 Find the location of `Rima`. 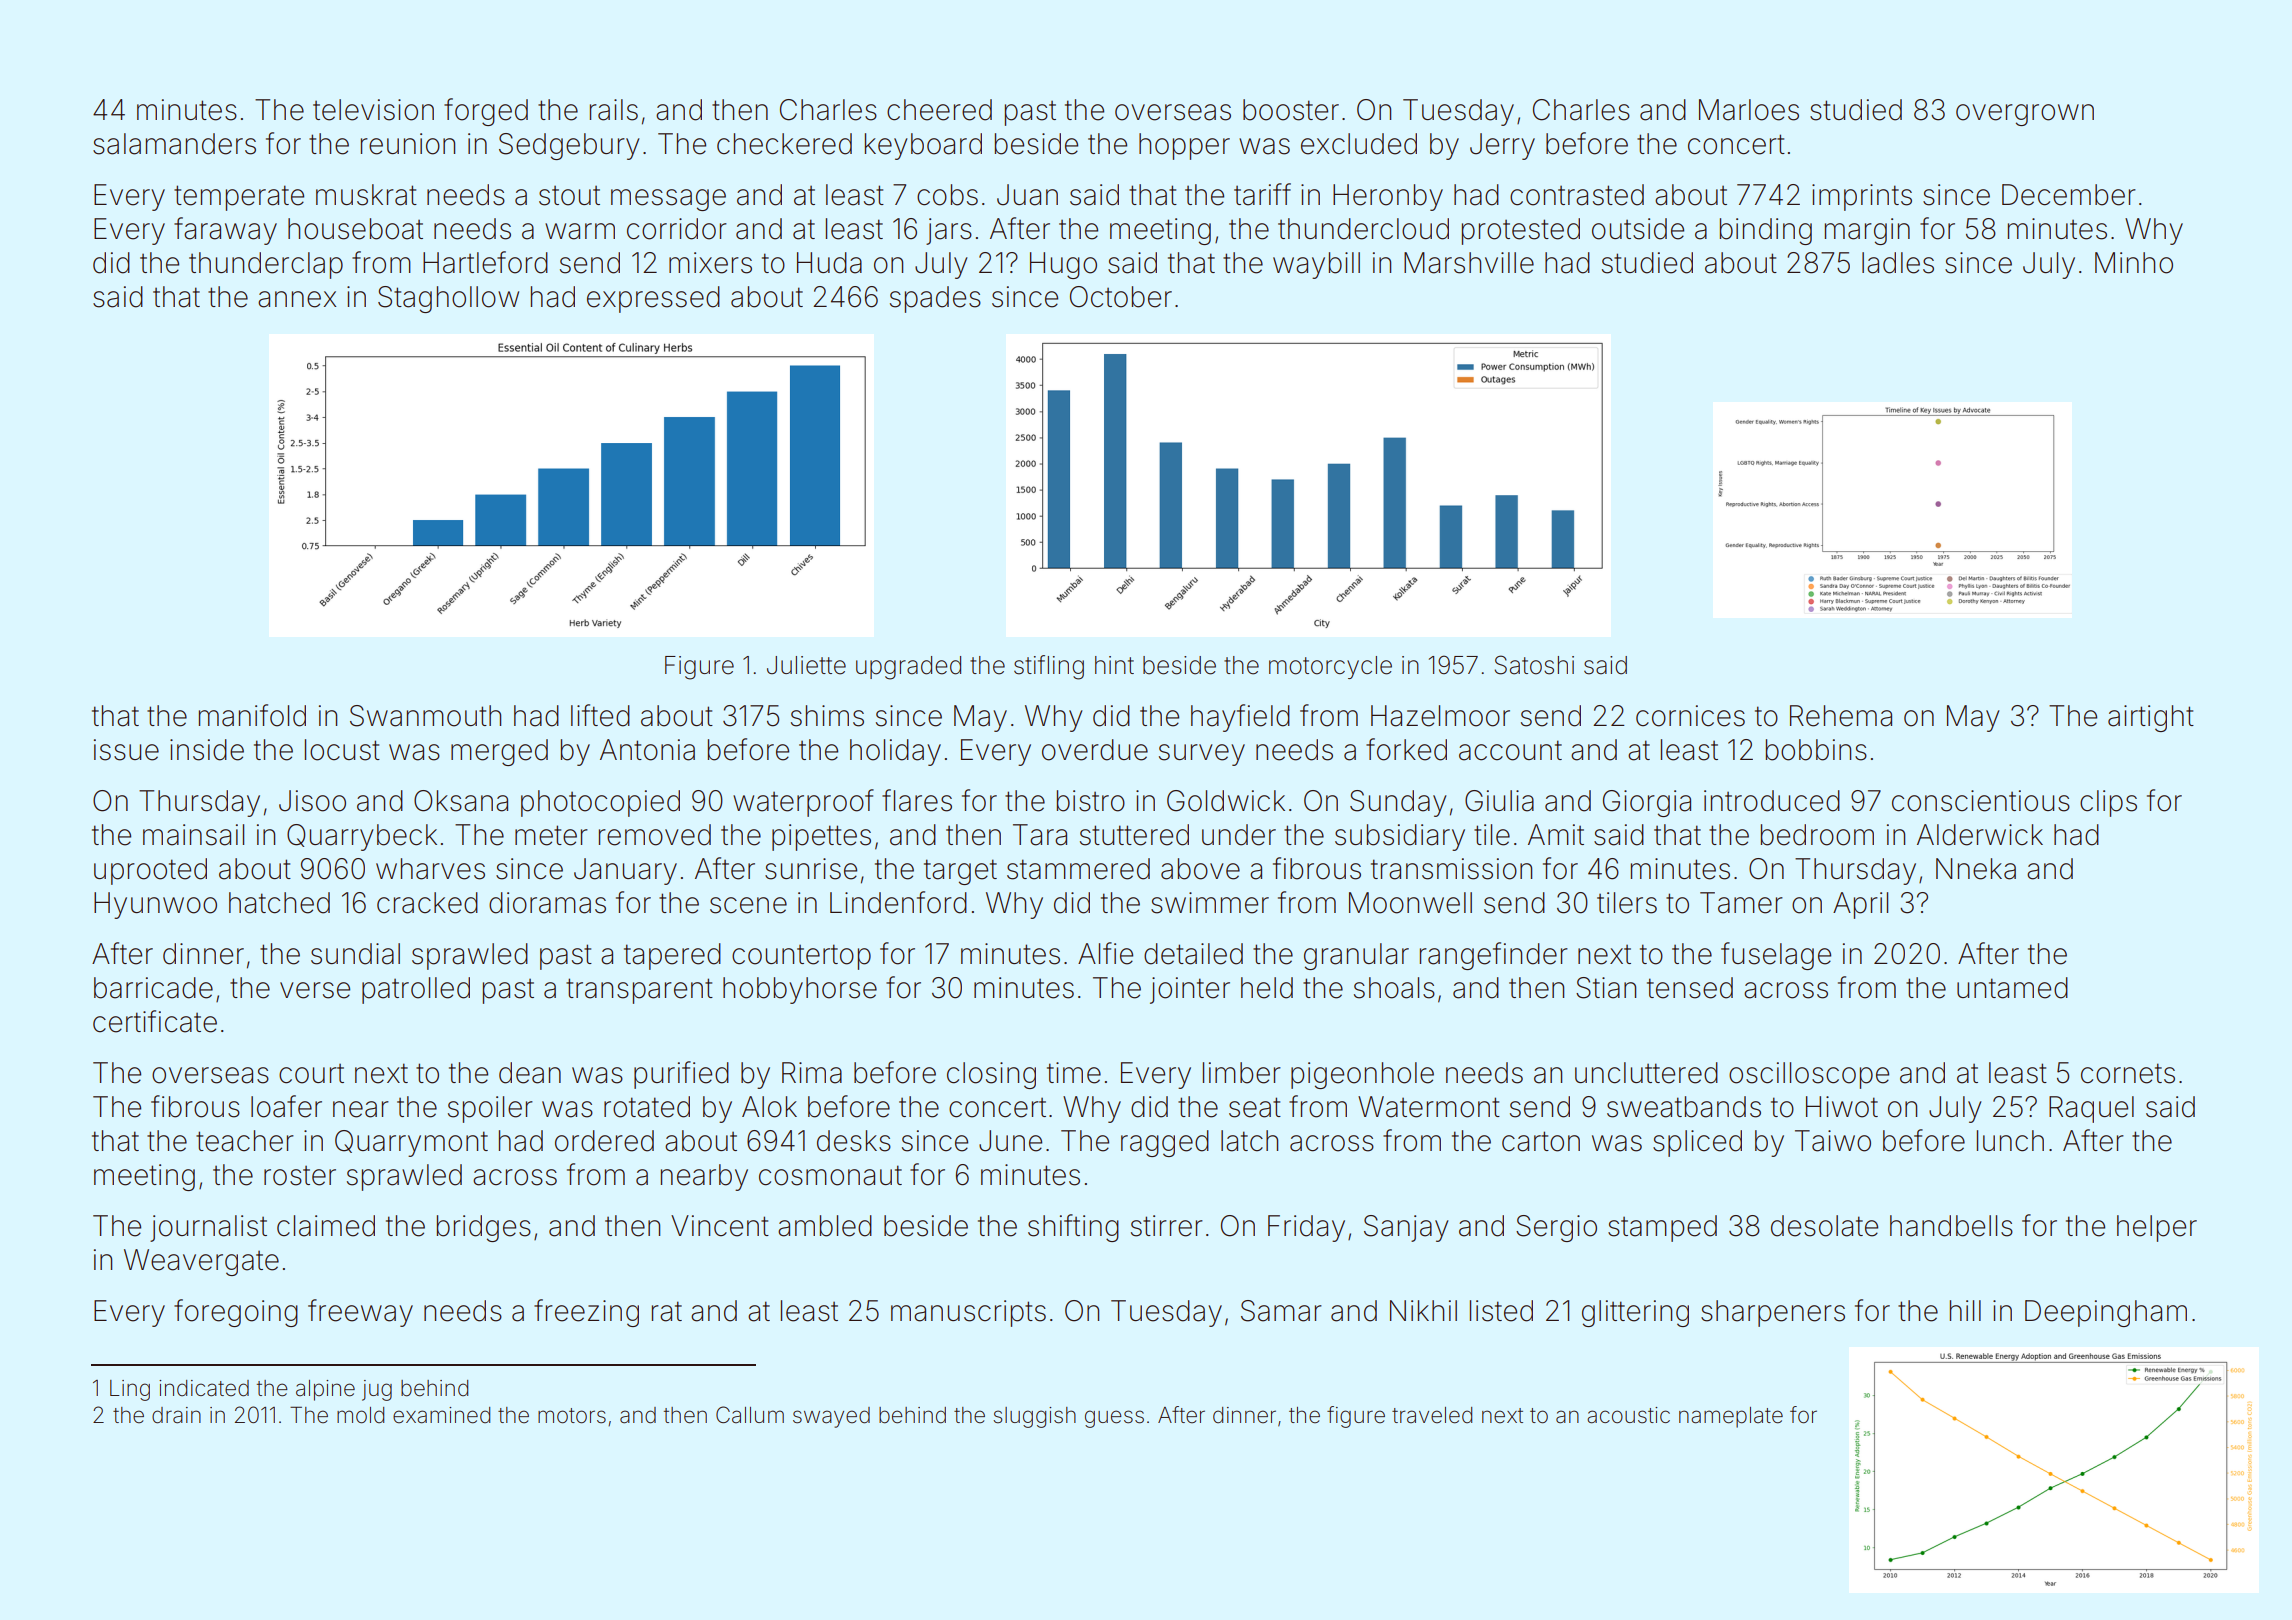

Rima is located at coordinates (812, 1073).
